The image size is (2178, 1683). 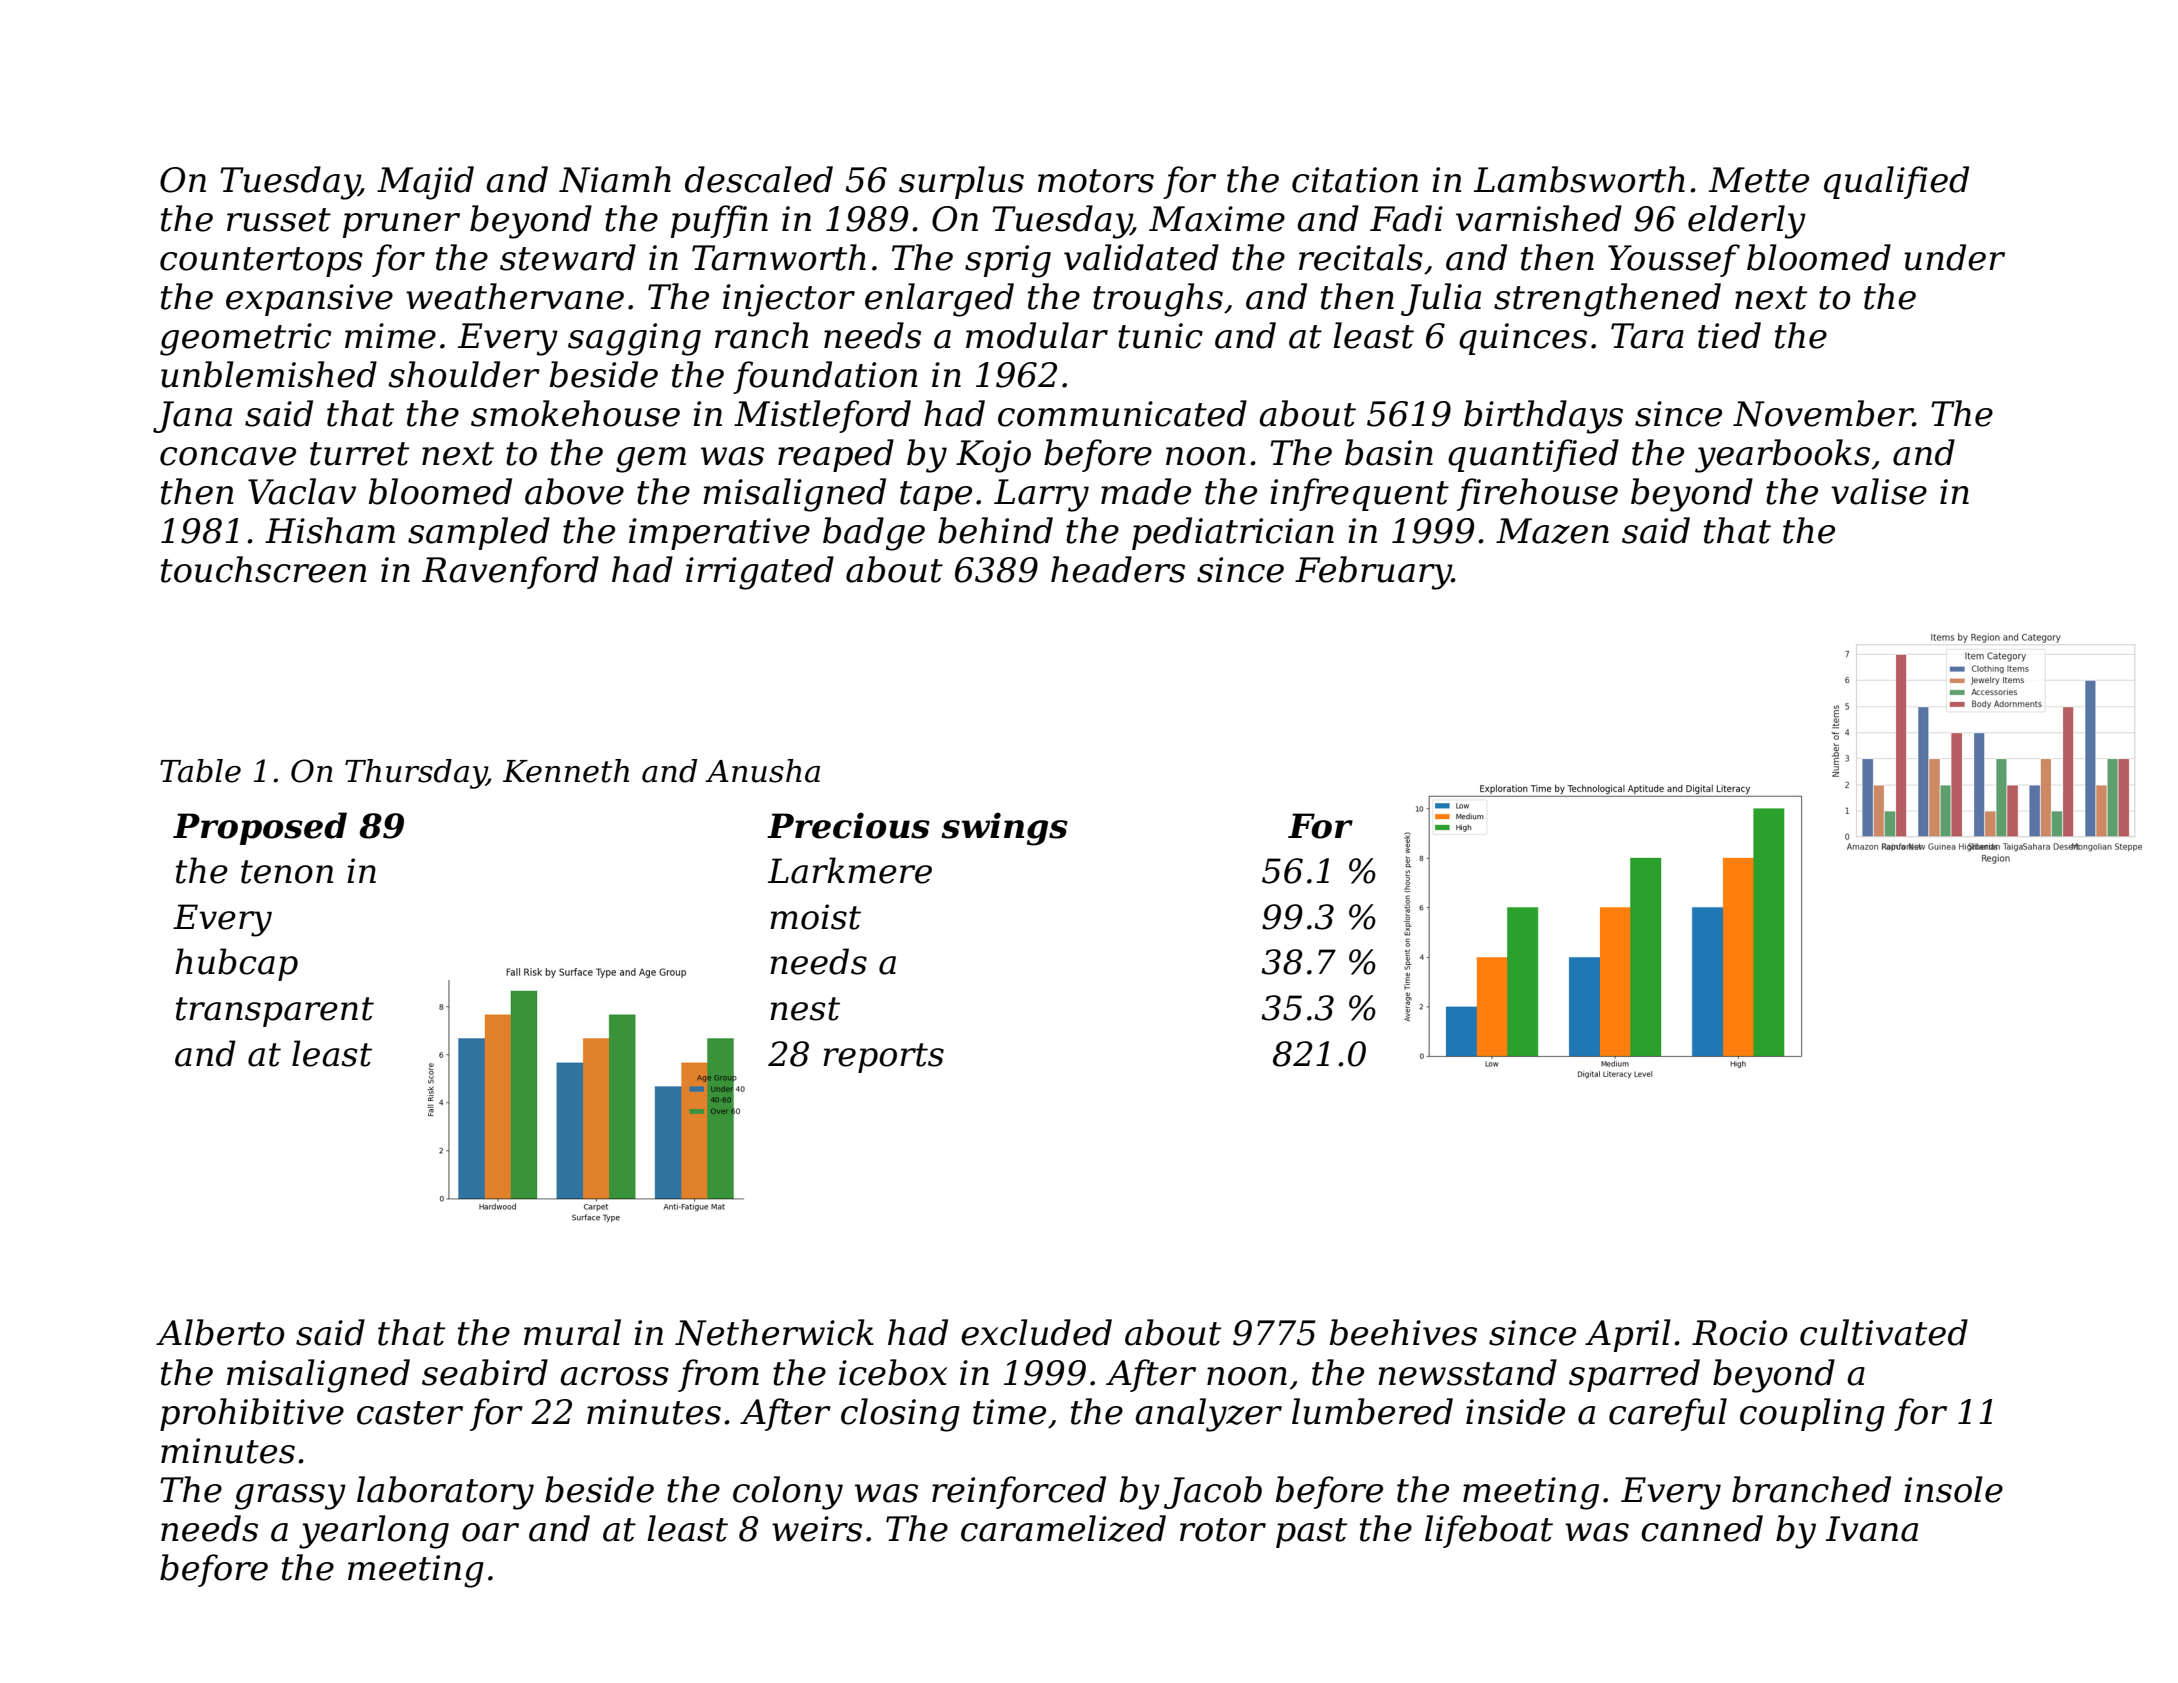 What do you see at coordinates (836, 455) in the screenshot?
I see `reaped` at bounding box center [836, 455].
